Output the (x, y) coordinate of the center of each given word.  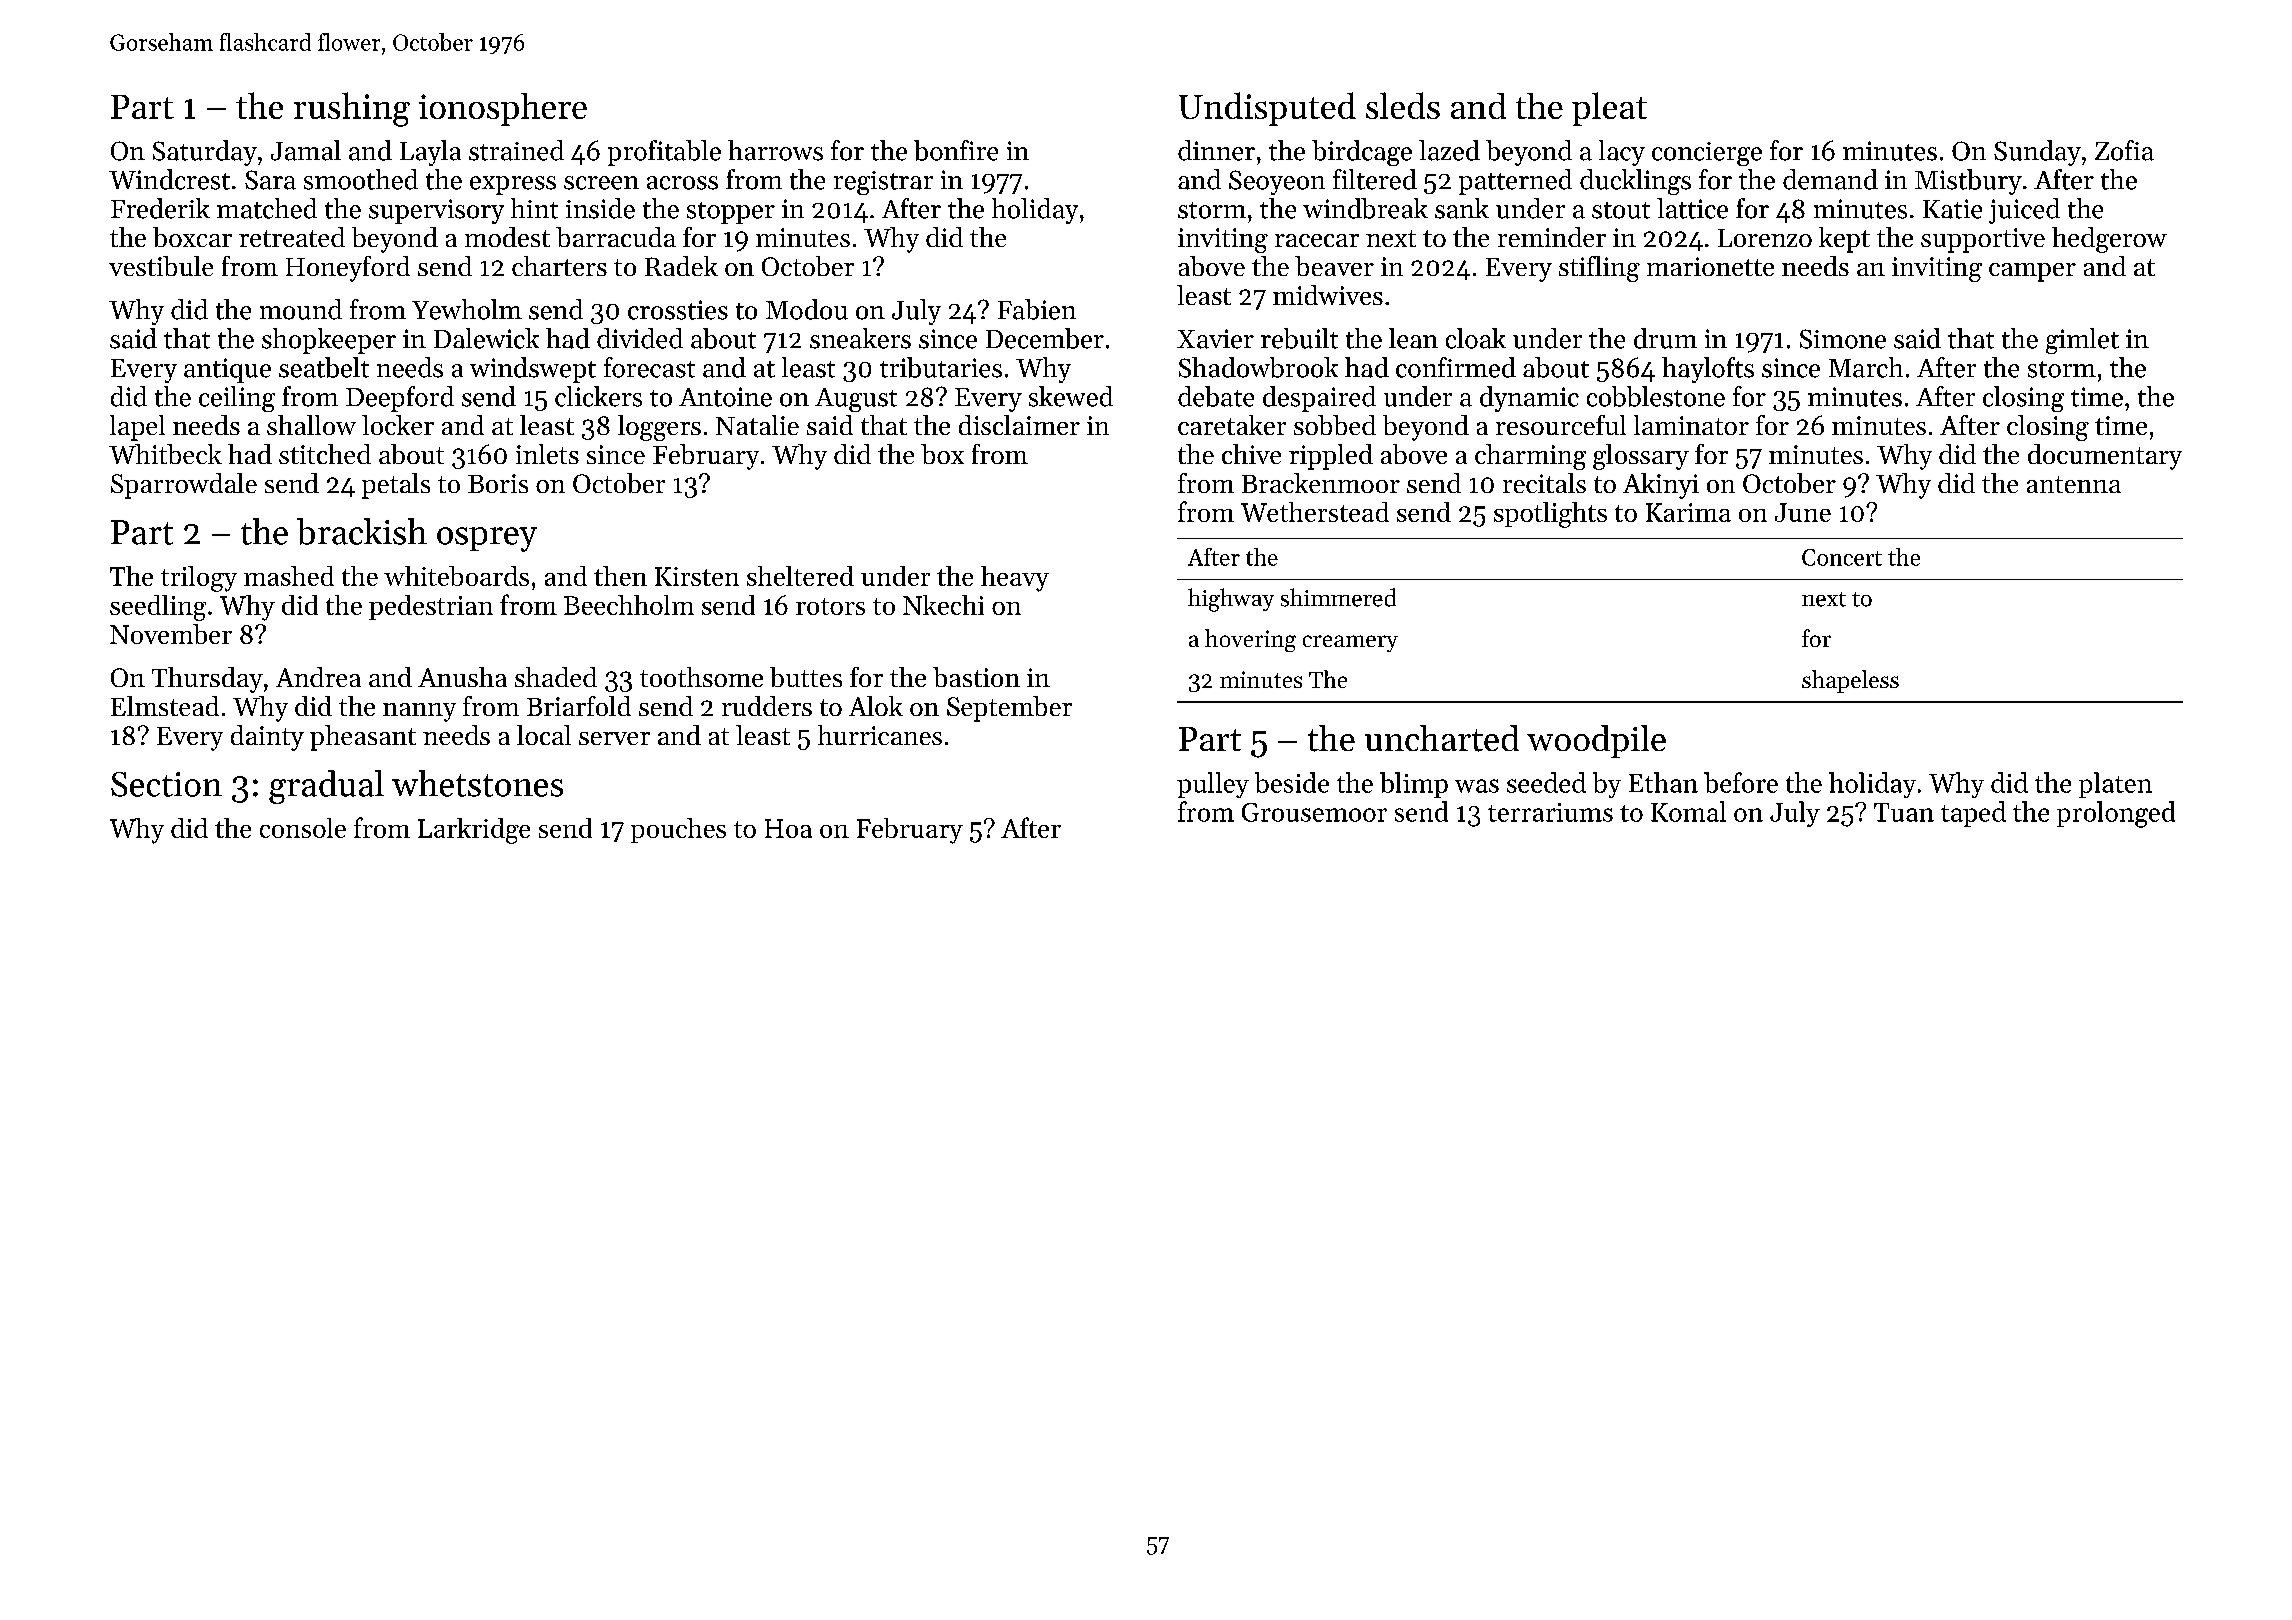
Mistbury (1968, 182)
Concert (1842, 557)
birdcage (1362, 153)
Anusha (462, 677)
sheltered (800, 576)
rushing (352, 109)
